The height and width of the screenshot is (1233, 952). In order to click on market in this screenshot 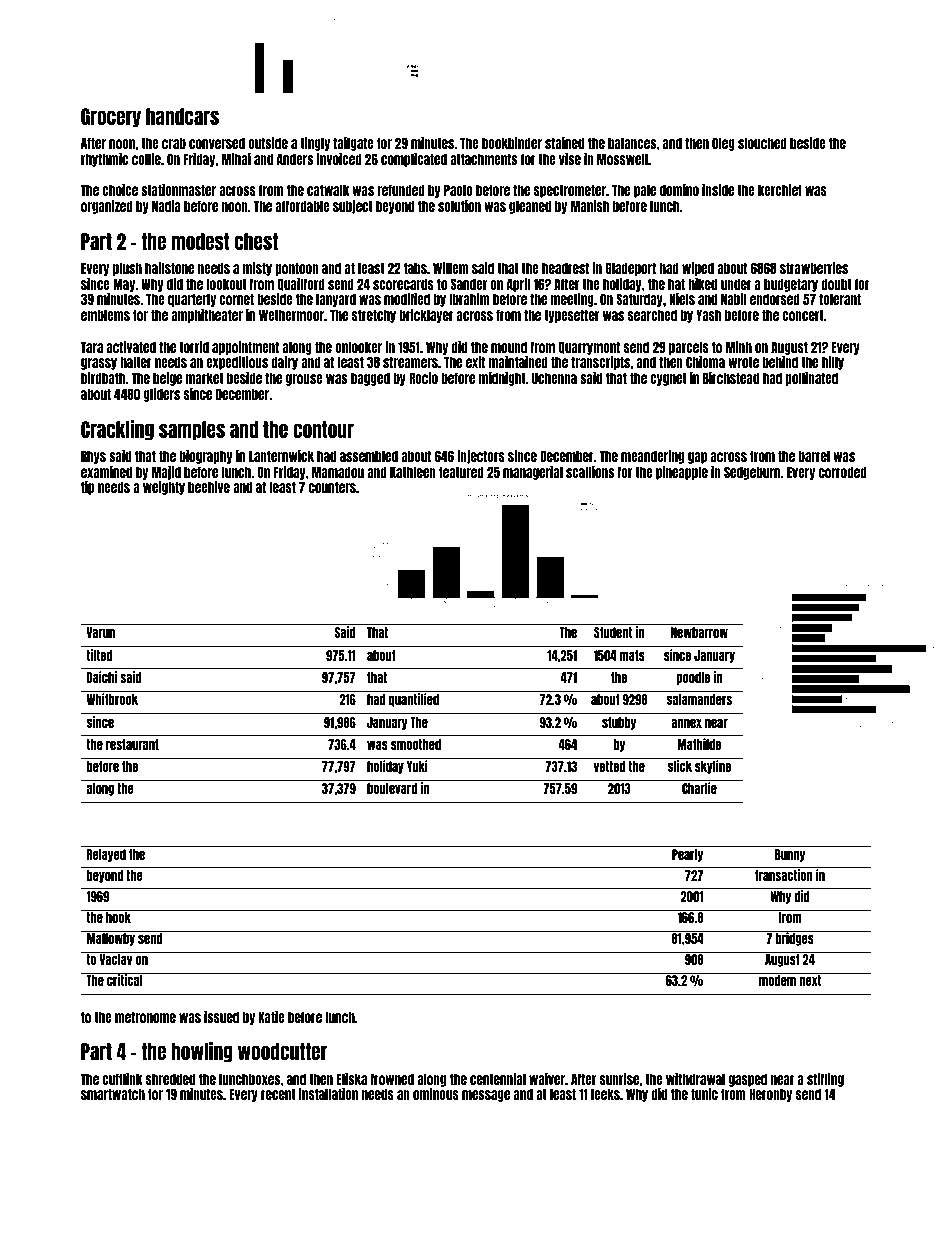, I will do `click(205, 378)`.
